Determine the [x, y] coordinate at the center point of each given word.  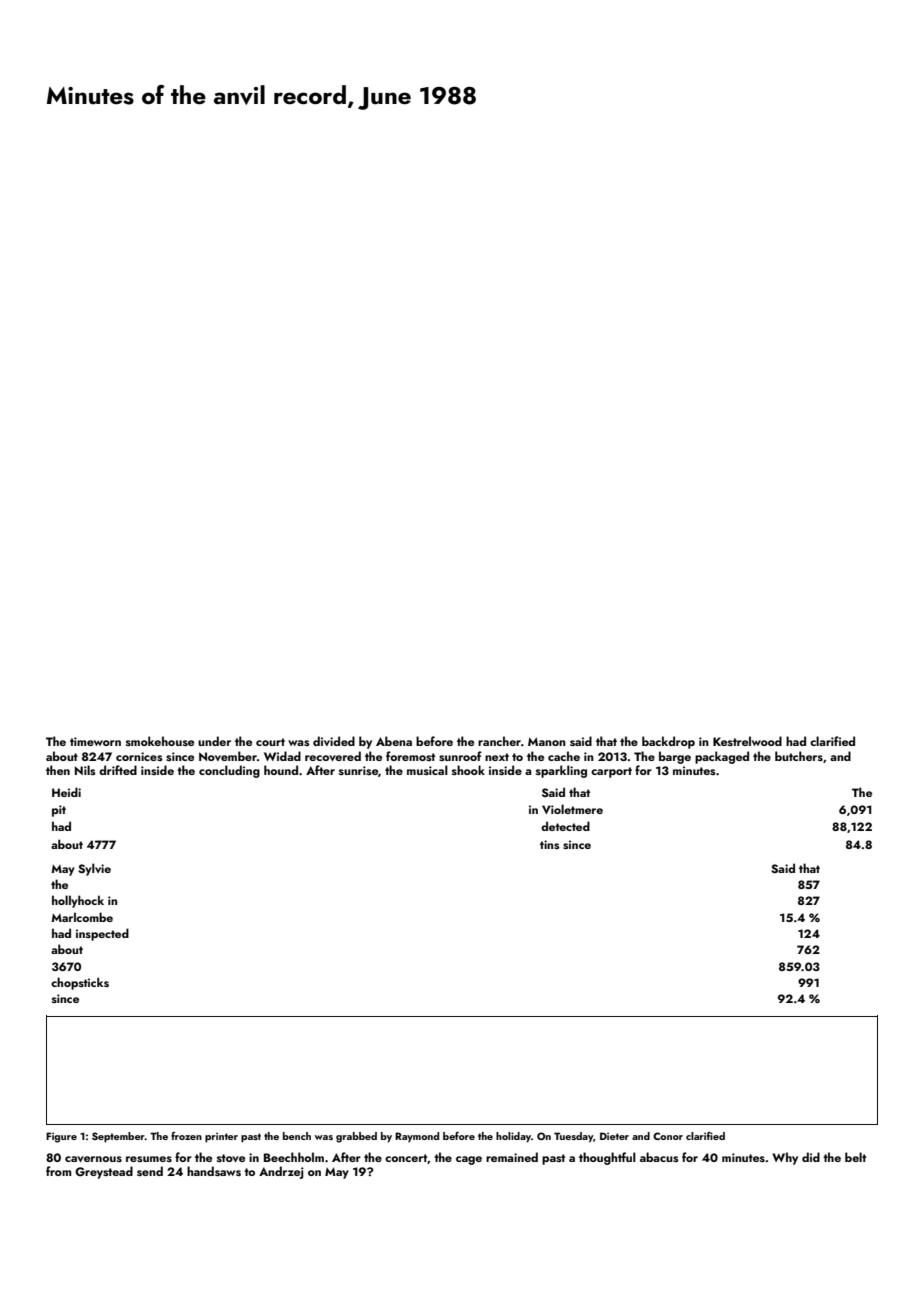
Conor [668, 1136]
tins [549, 844]
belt [855, 1157]
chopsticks [80, 983]
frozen [186, 1136]
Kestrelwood [747, 741]
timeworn [95, 741]
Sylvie [94, 869]
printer [221, 1137]
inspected [102, 934]
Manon [547, 741]
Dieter [614, 1136]
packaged [722, 757]
